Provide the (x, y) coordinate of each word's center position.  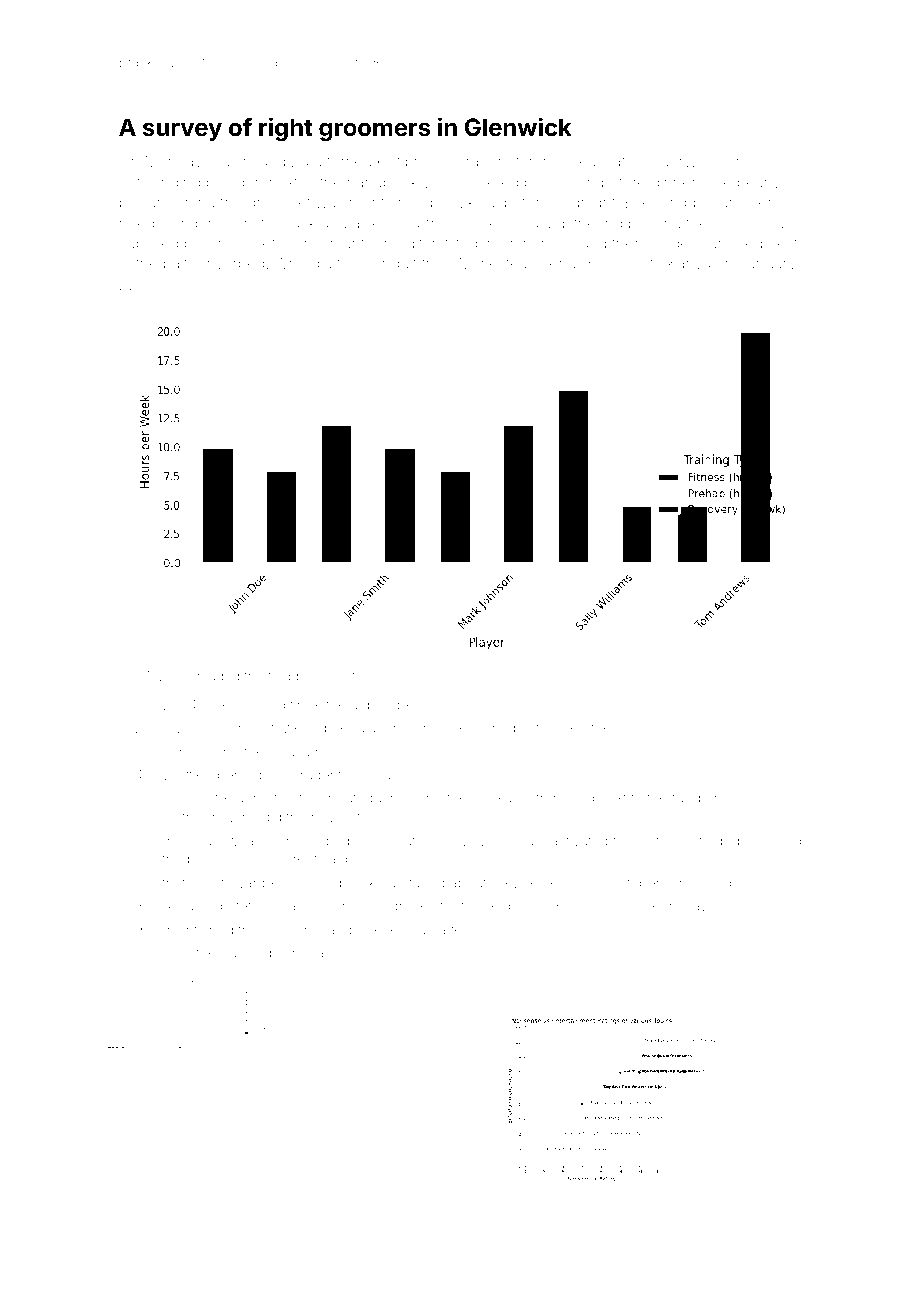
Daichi (233, 161)
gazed (450, 931)
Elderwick (682, 161)
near (177, 954)
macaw (688, 907)
